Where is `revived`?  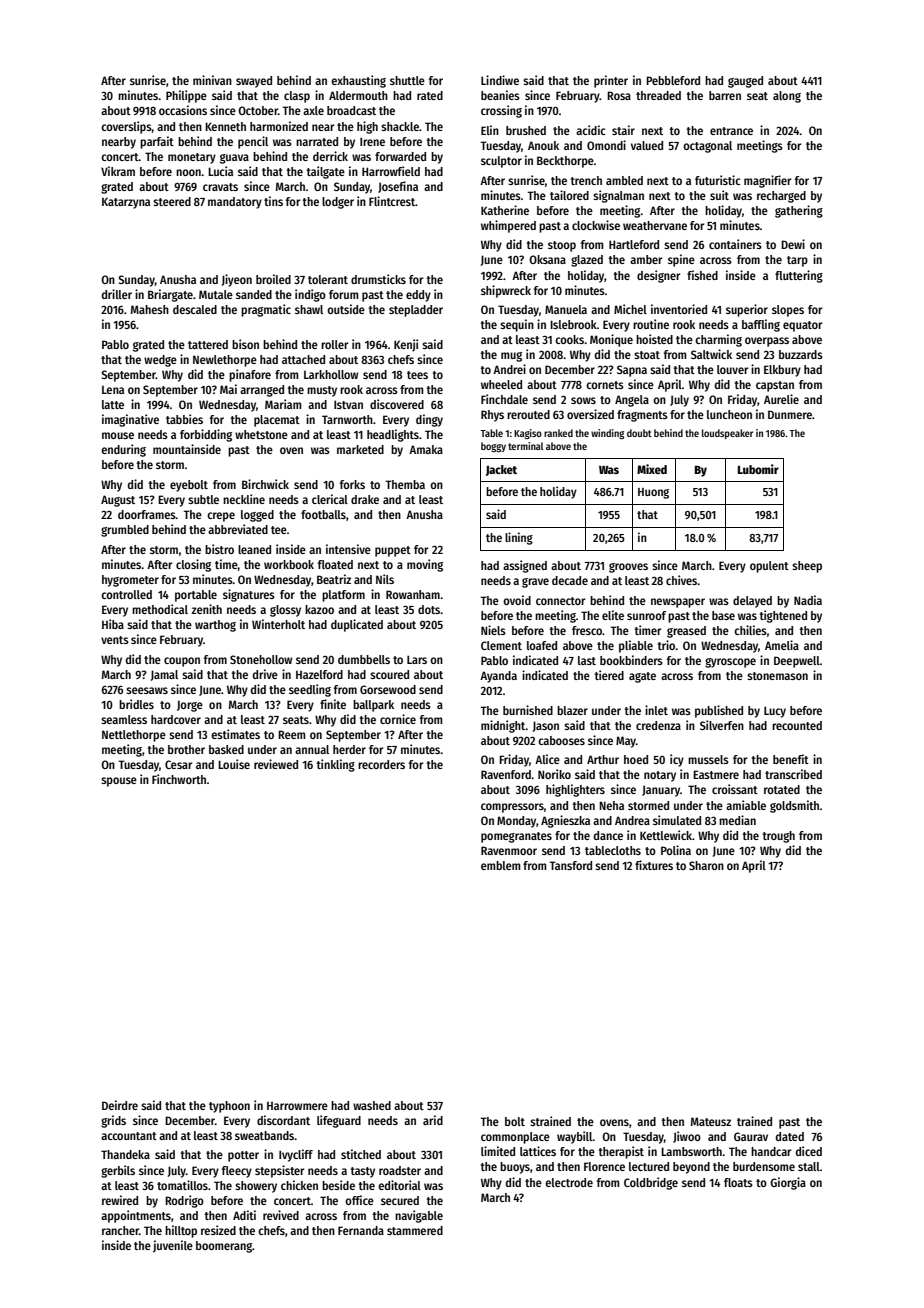
revived is located at coordinates (281, 1215).
